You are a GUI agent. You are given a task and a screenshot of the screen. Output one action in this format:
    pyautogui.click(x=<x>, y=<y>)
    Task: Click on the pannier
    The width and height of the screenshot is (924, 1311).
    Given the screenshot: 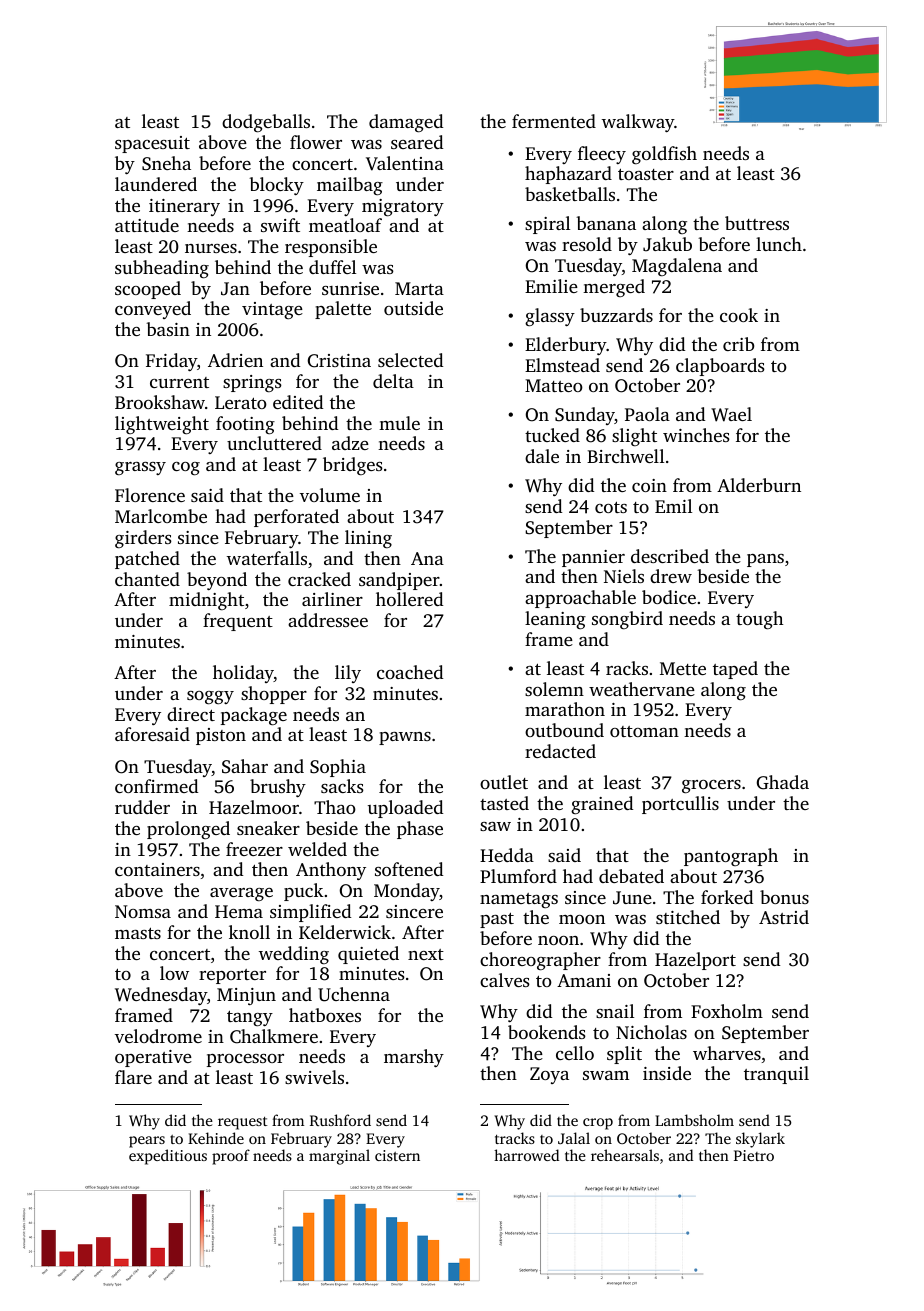 What is the action you would take?
    pyautogui.click(x=593, y=558)
